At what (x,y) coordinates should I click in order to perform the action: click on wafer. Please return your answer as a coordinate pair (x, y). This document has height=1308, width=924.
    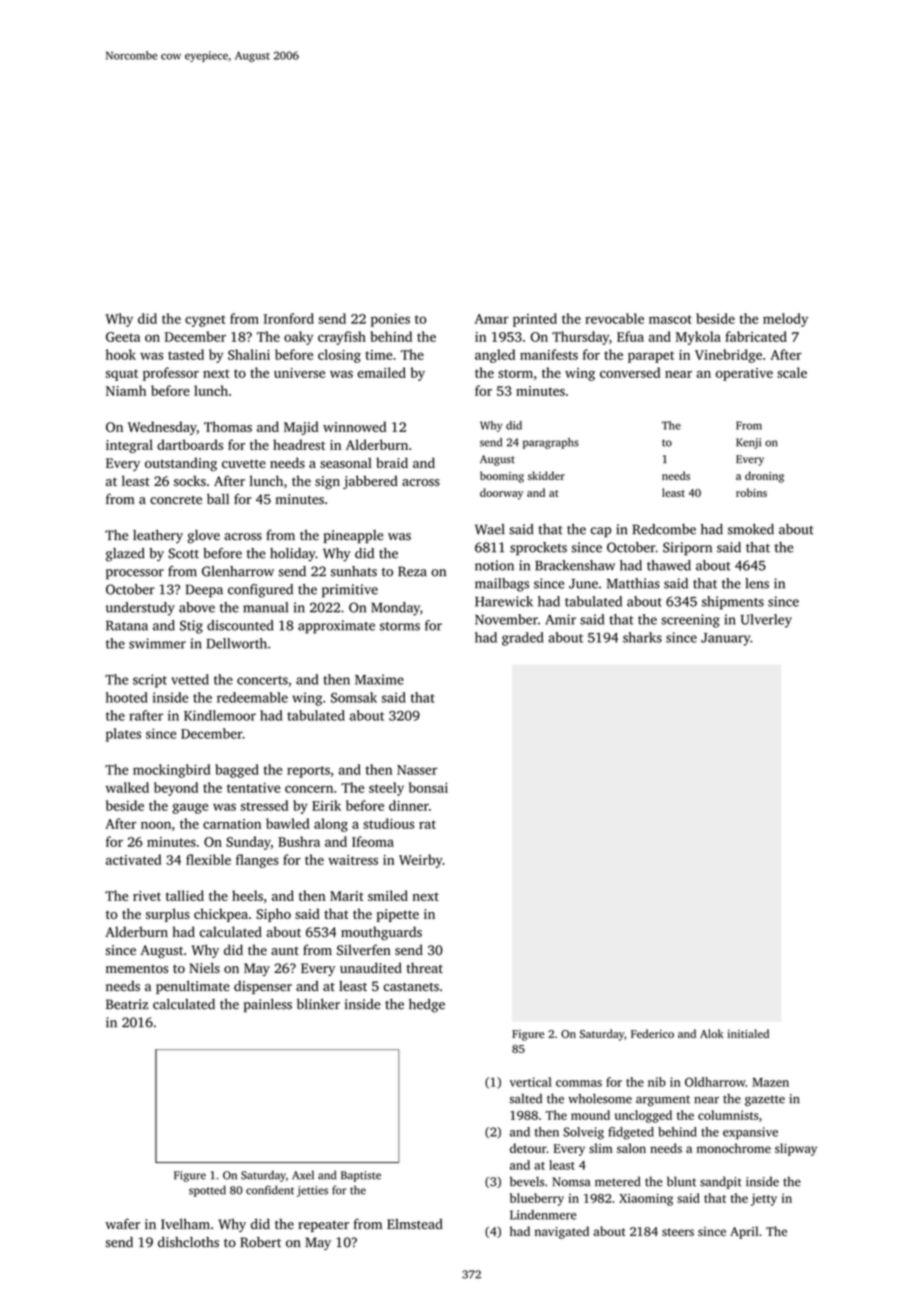
    Looking at the image, I should click on (122, 1223).
